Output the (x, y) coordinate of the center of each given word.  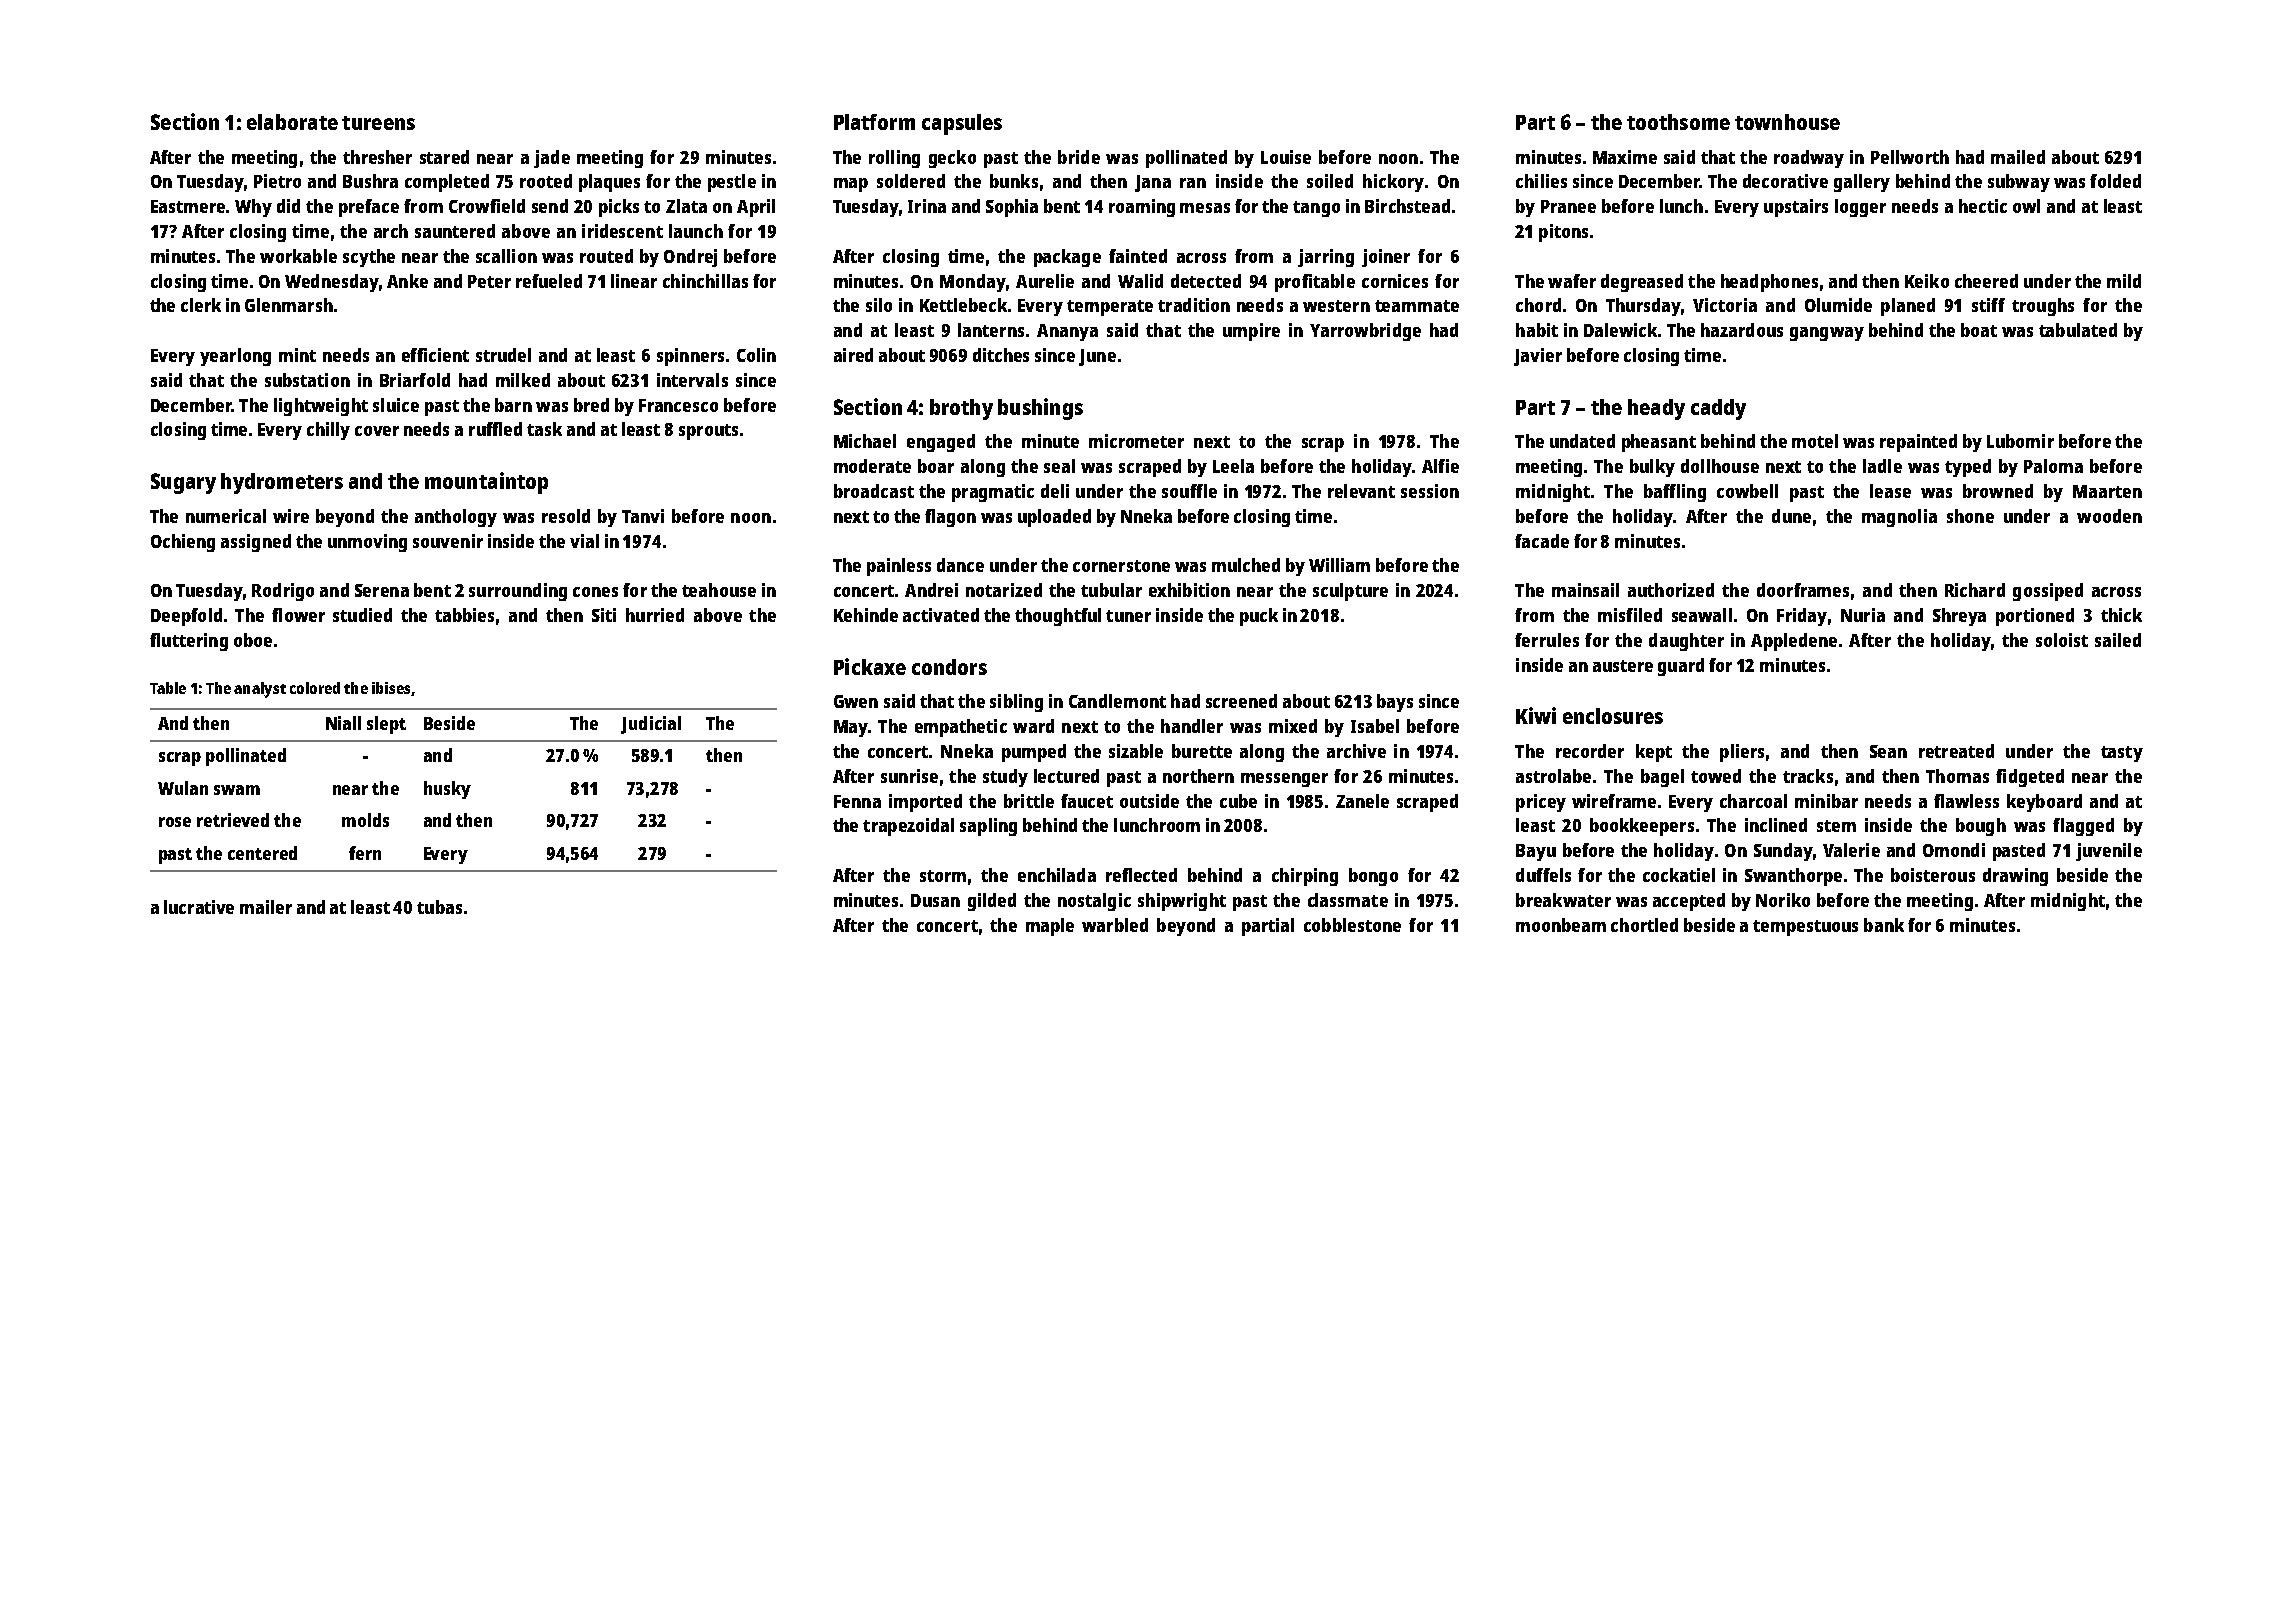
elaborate (292, 122)
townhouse (1787, 122)
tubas (439, 907)
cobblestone (1352, 925)
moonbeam (1561, 925)
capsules (962, 124)
